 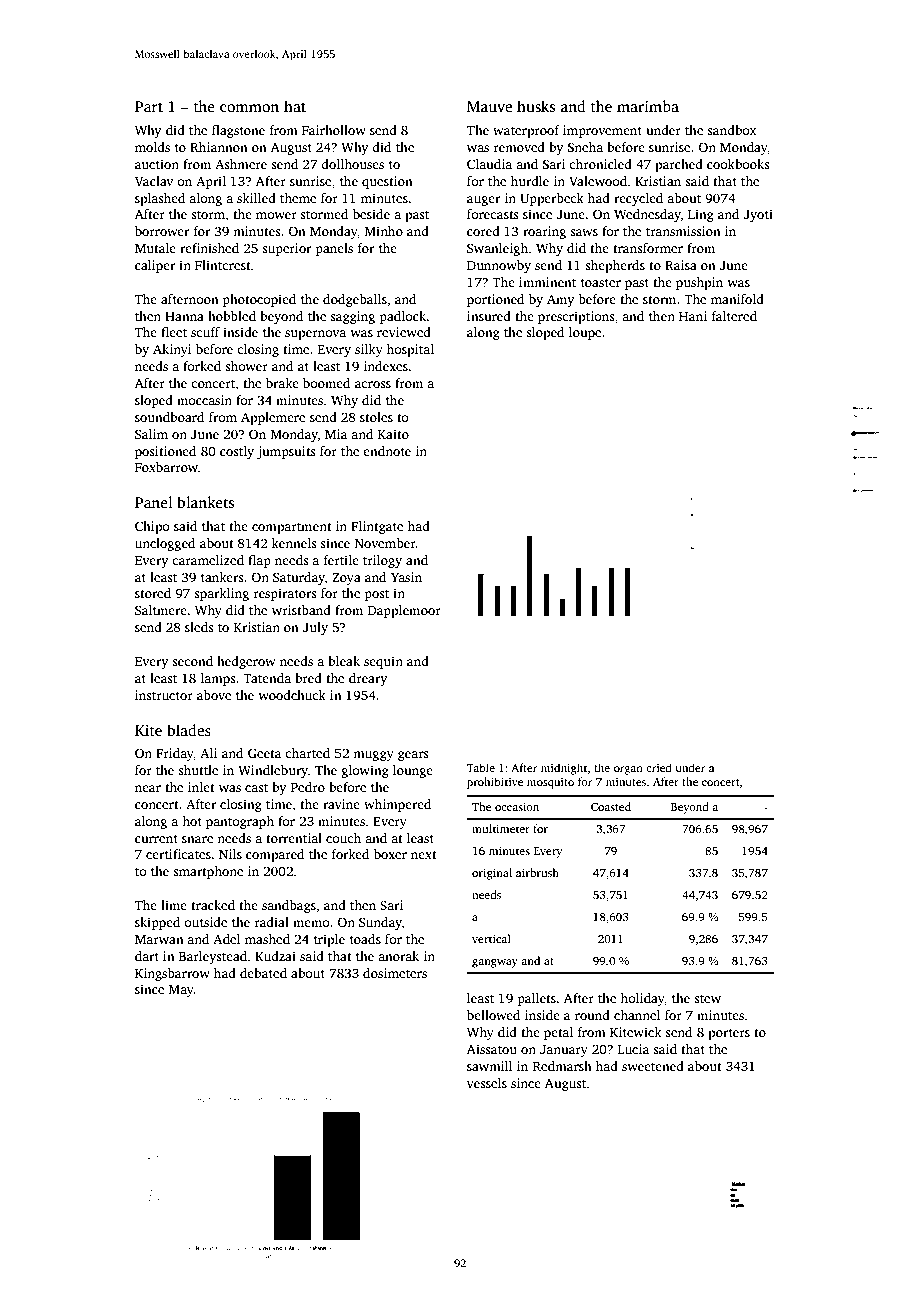 What do you see at coordinates (758, 215) in the page?
I see `Jyoti` at bounding box center [758, 215].
